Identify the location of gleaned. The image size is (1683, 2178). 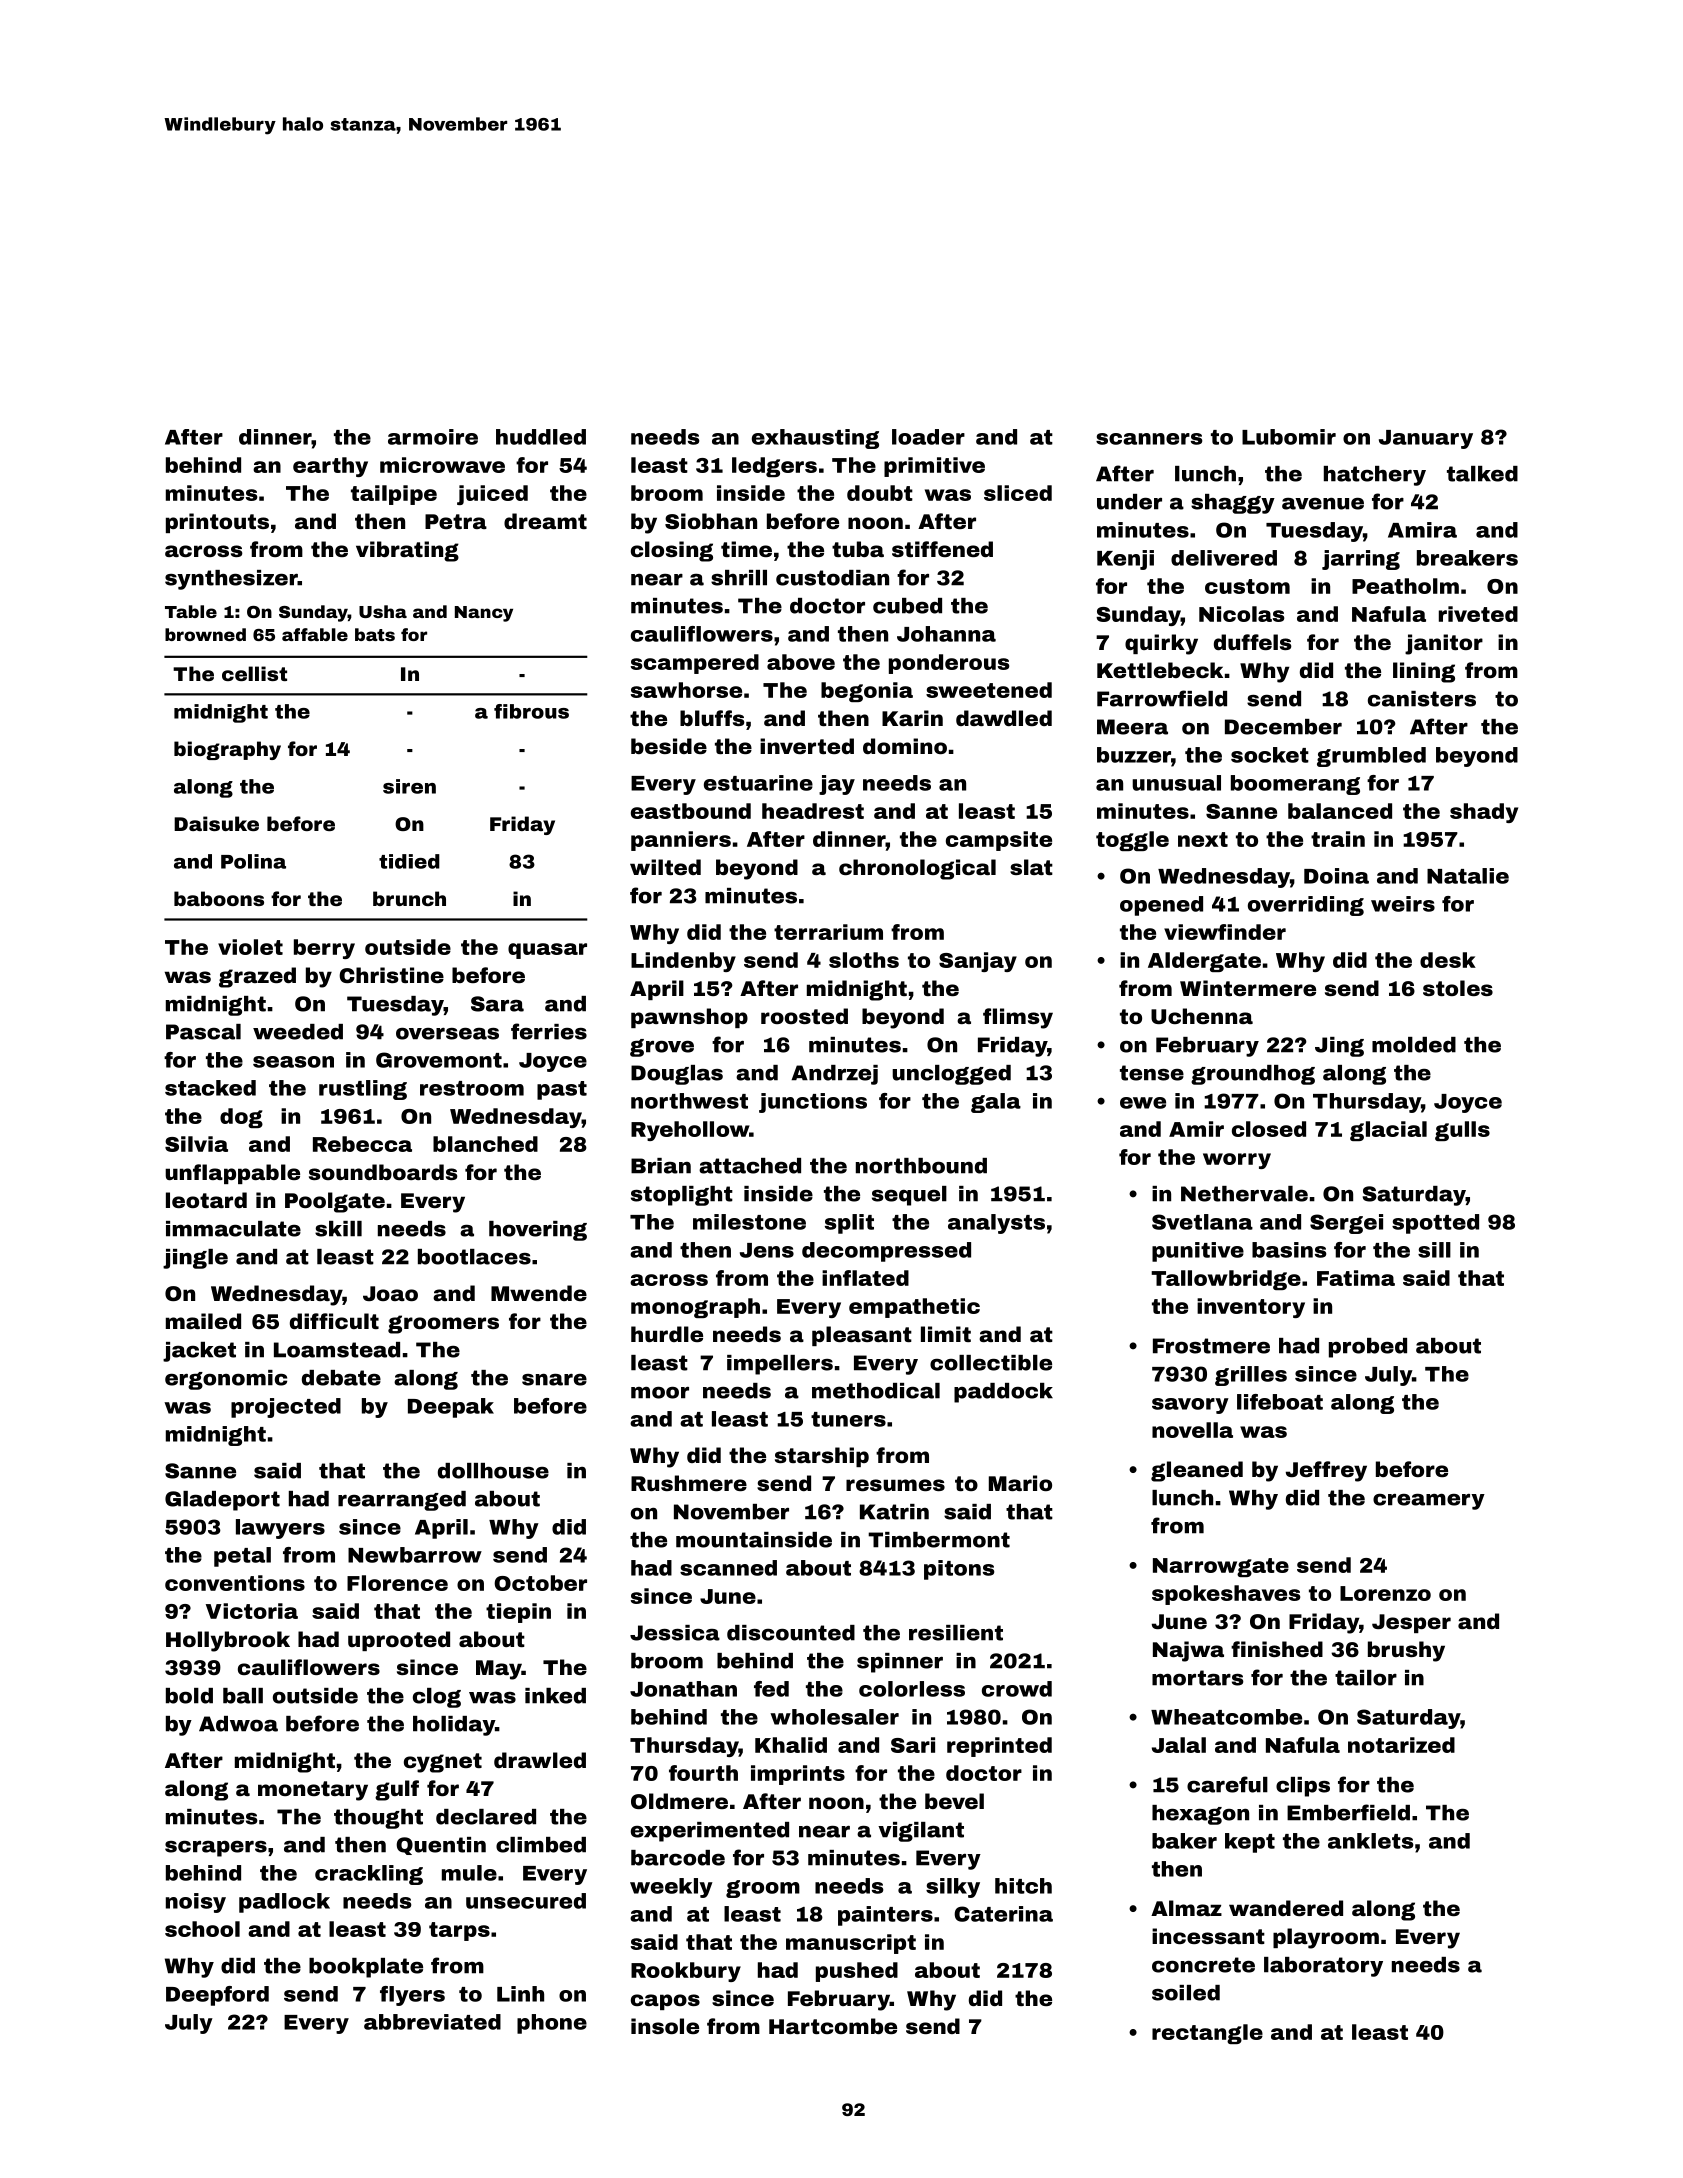
(1197, 1471).
